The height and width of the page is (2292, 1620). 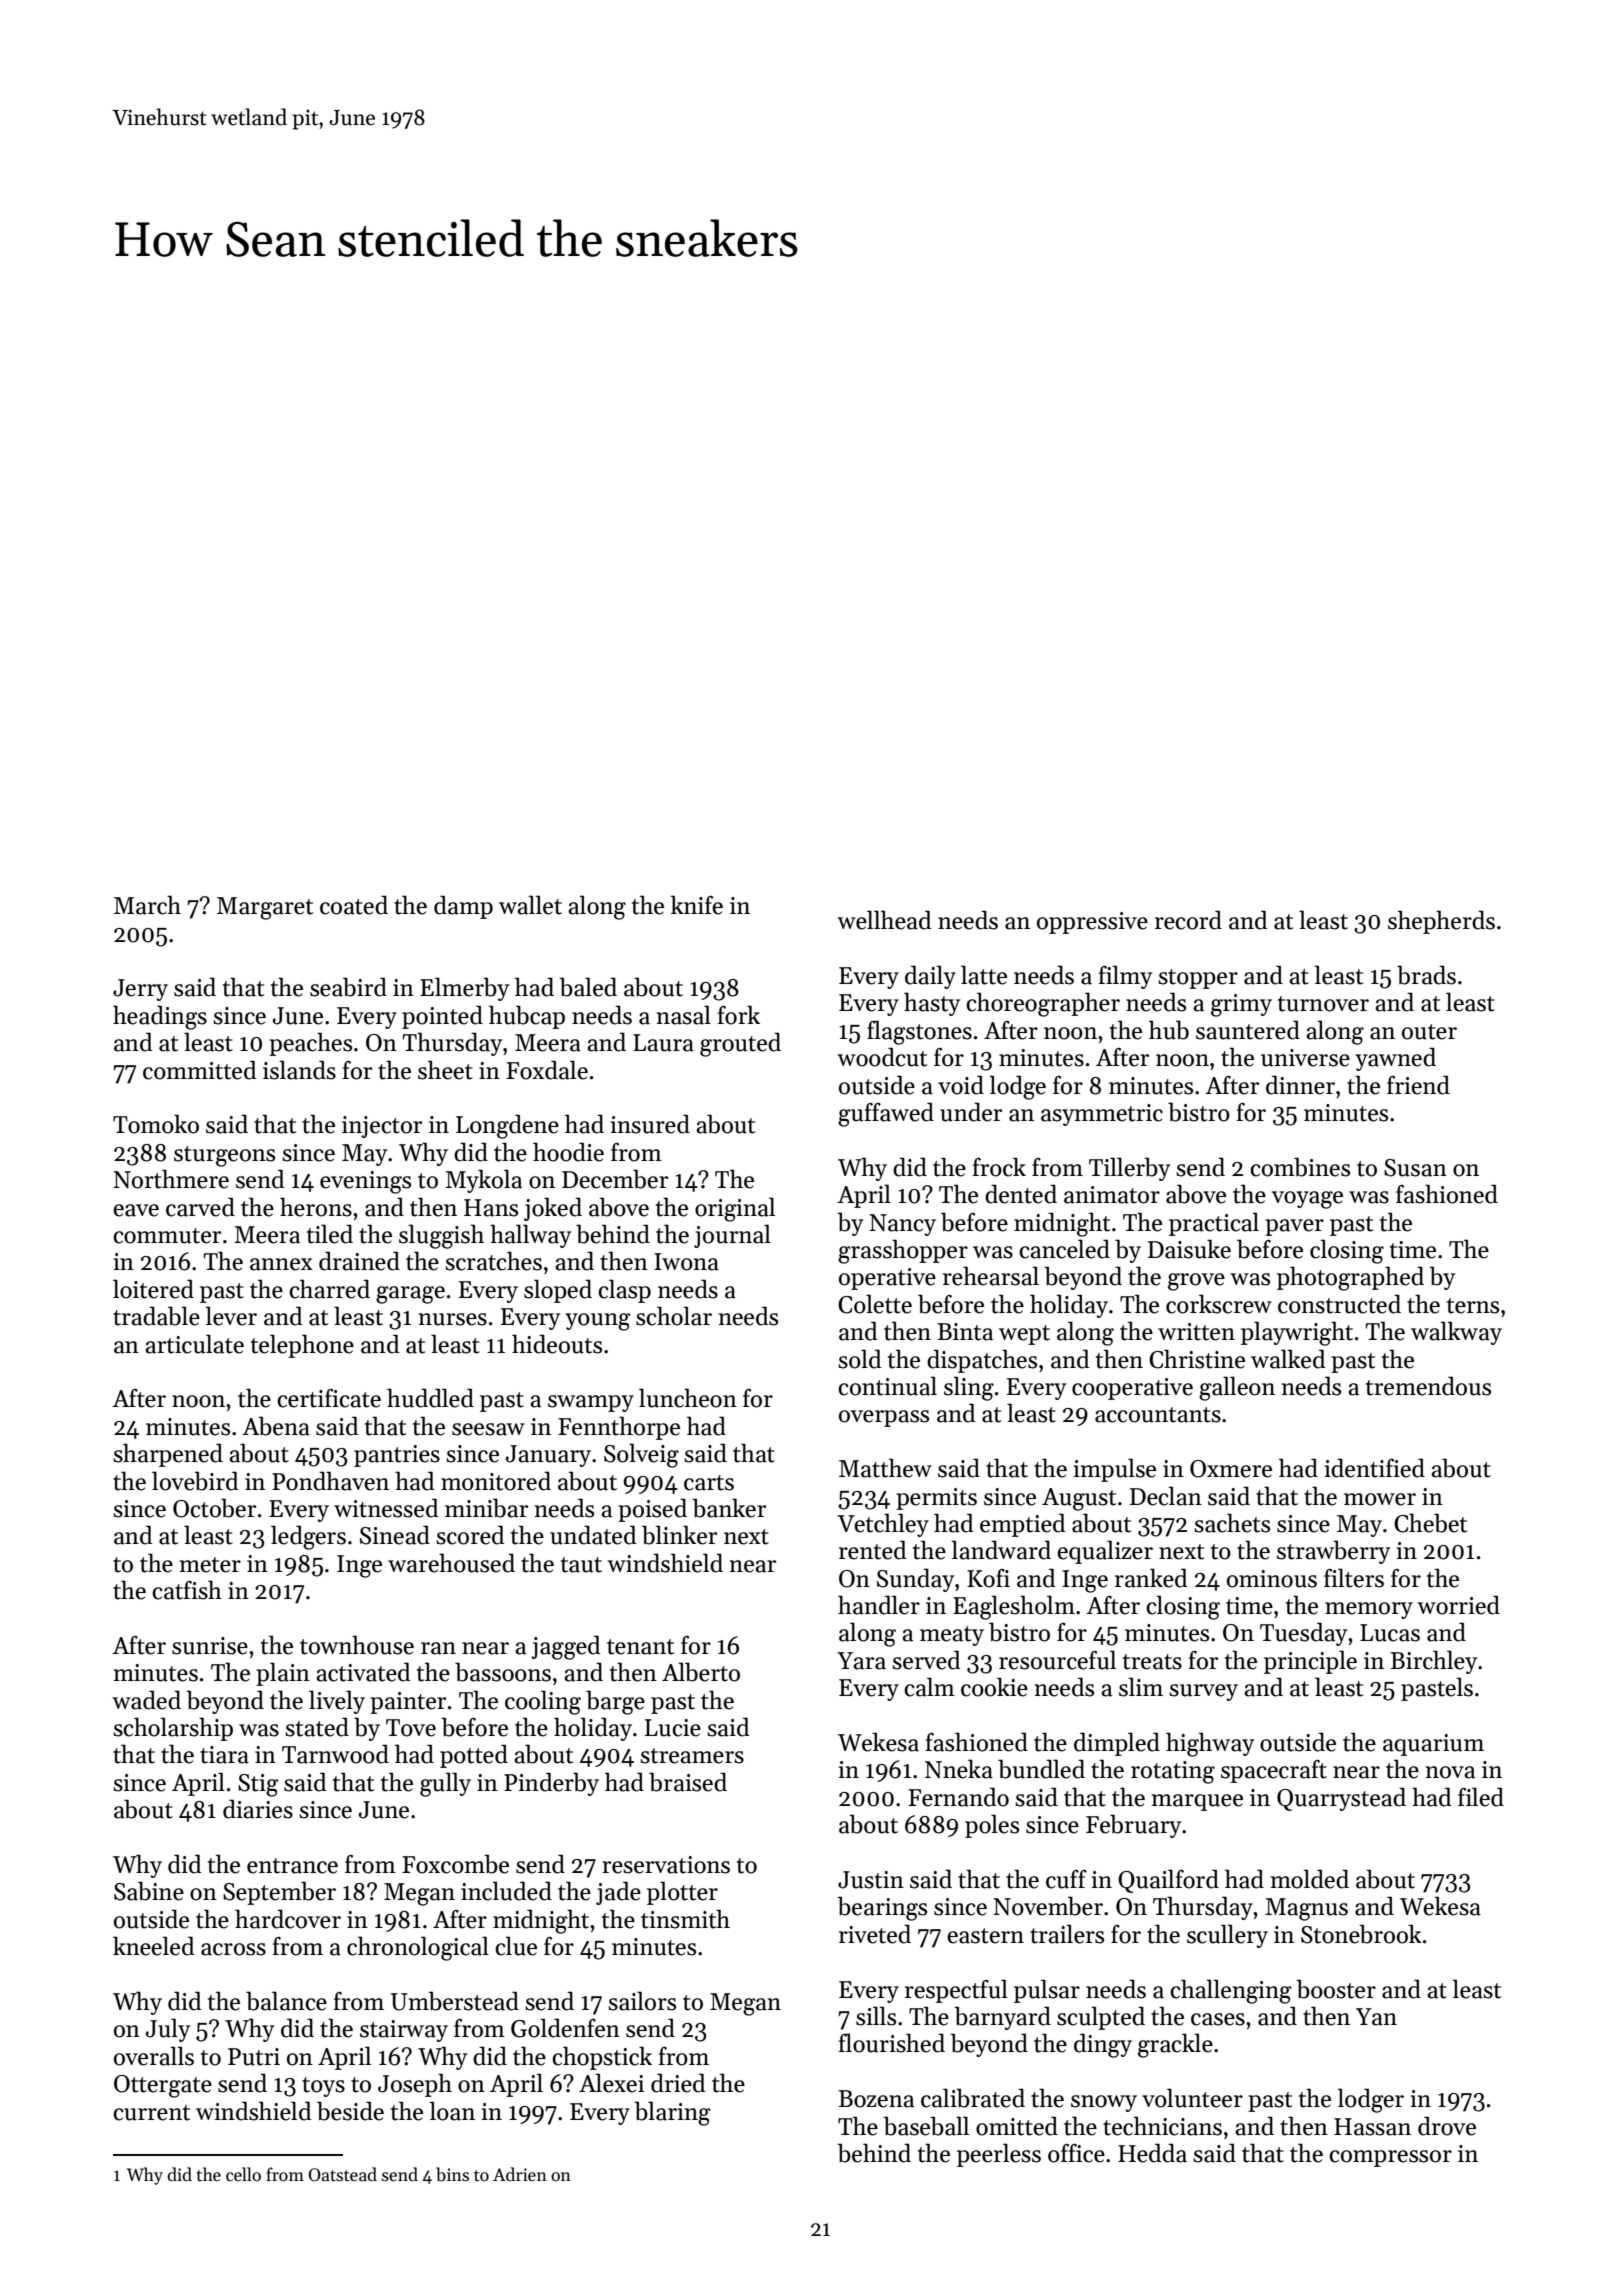 What do you see at coordinates (1092, 923) in the page?
I see `oppressive` at bounding box center [1092, 923].
